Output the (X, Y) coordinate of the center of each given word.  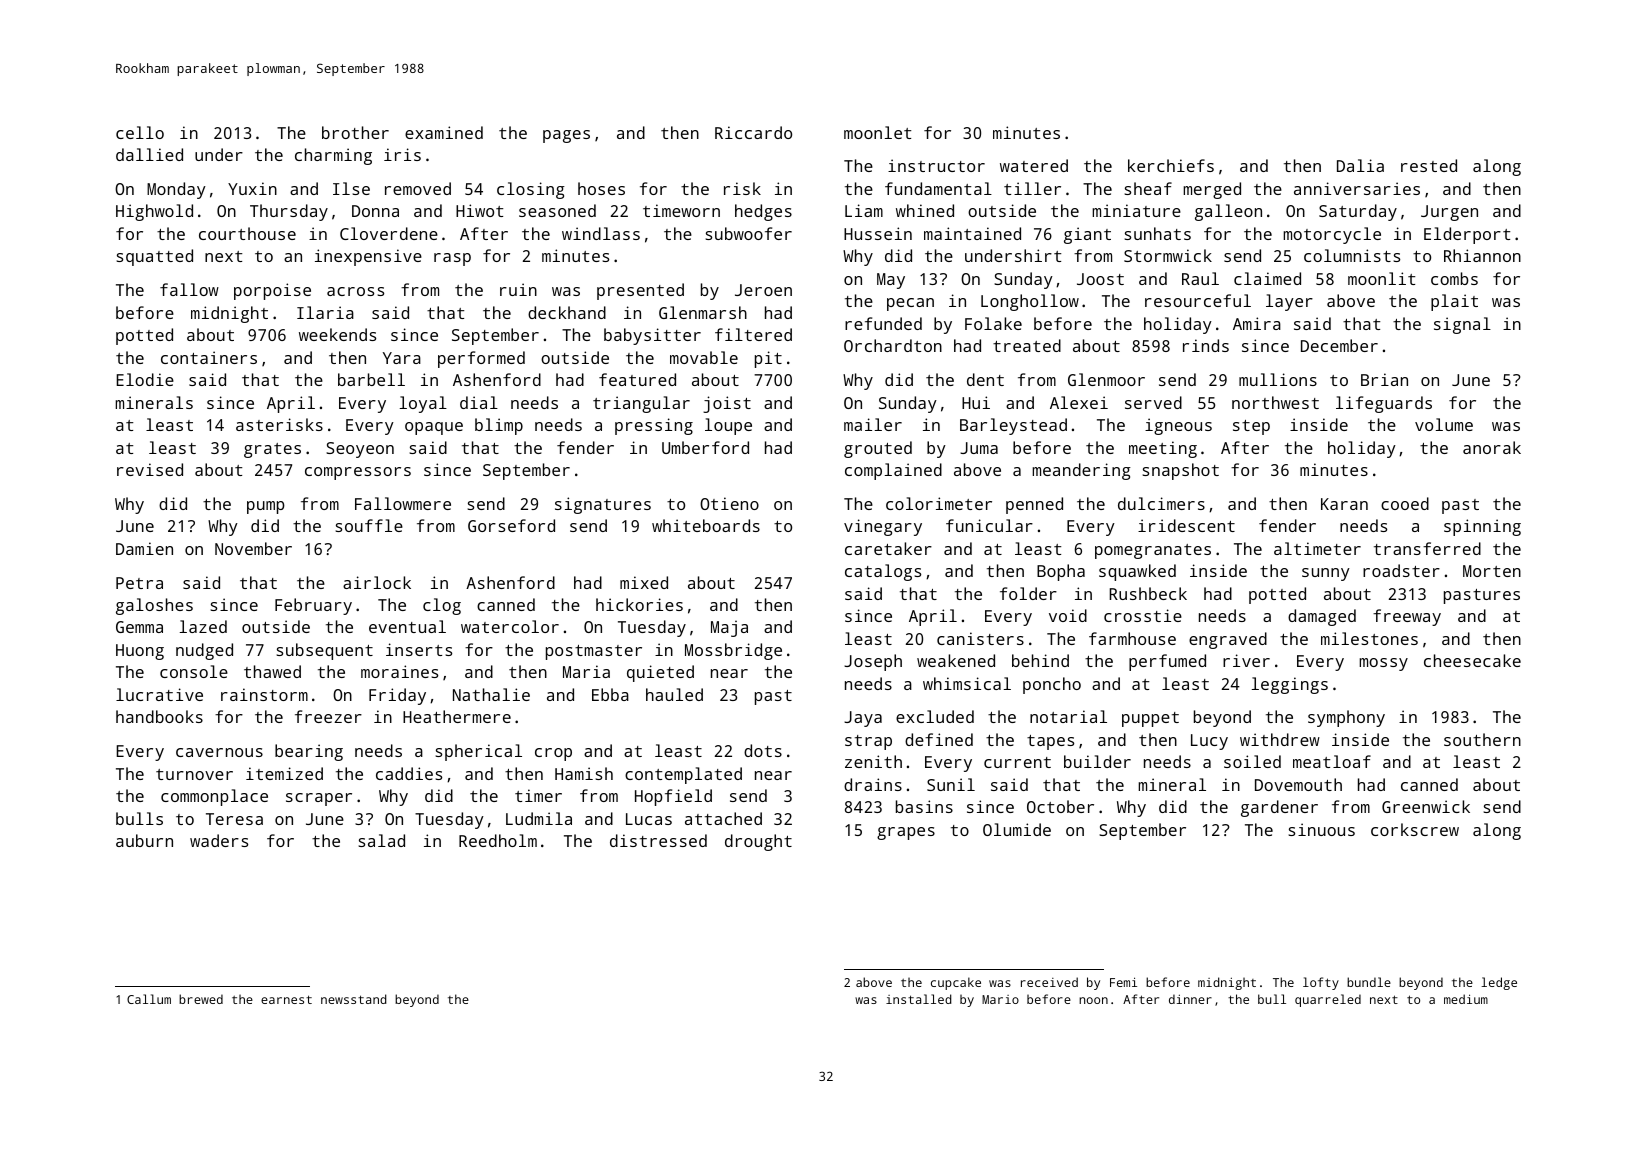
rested (1429, 165)
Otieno (729, 503)
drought (758, 842)
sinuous (1322, 829)
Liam (864, 210)
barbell (371, 379)
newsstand (354, 999)
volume (1444, 424)
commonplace (214, 797)
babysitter (652, 336)
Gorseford (511, 525)
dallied (149, 154)
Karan (1344, 504)
